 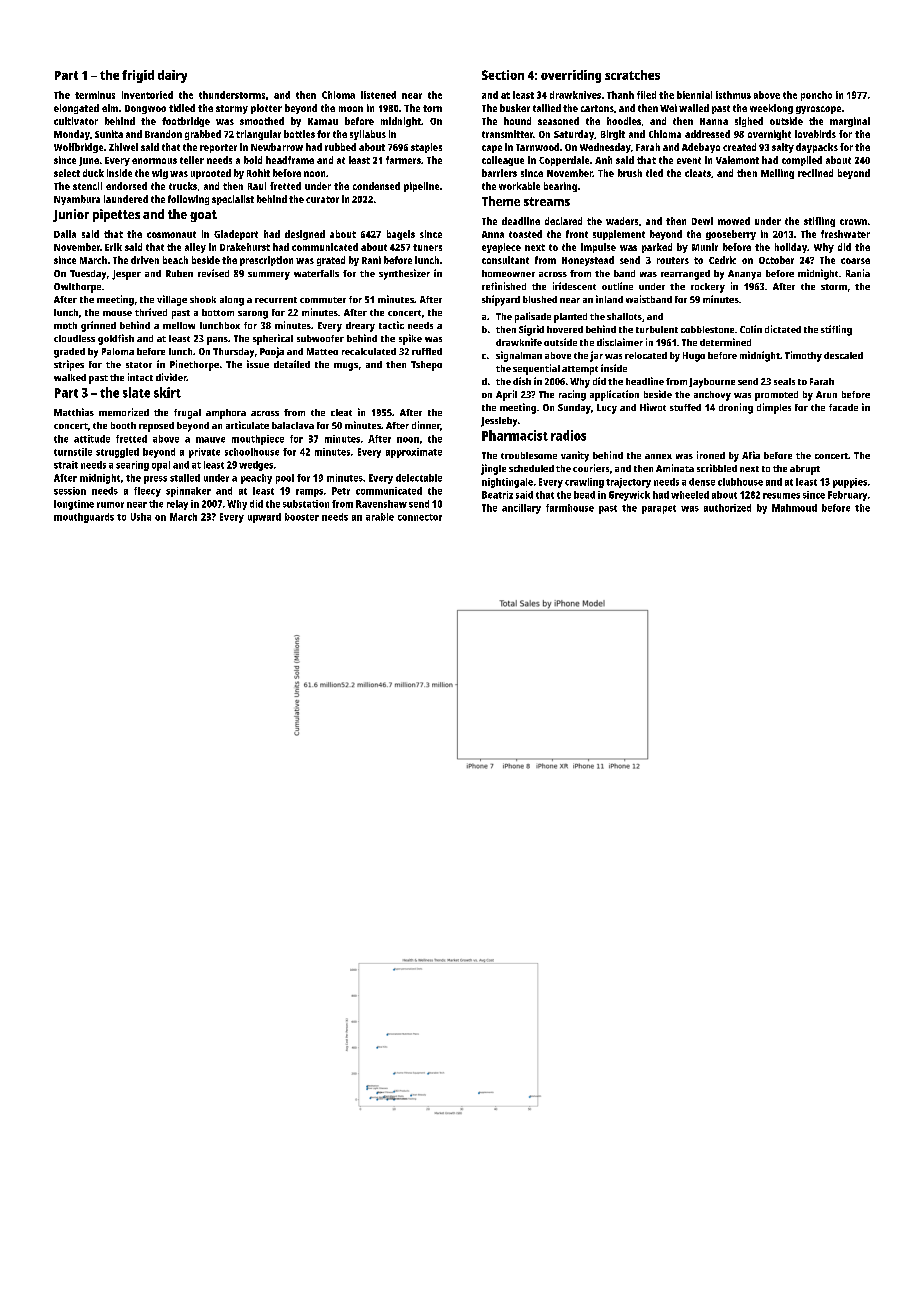 What do you see at coordinates (521, 509) in the document?
I see `ancillary` at bounding box center [521, 509].
